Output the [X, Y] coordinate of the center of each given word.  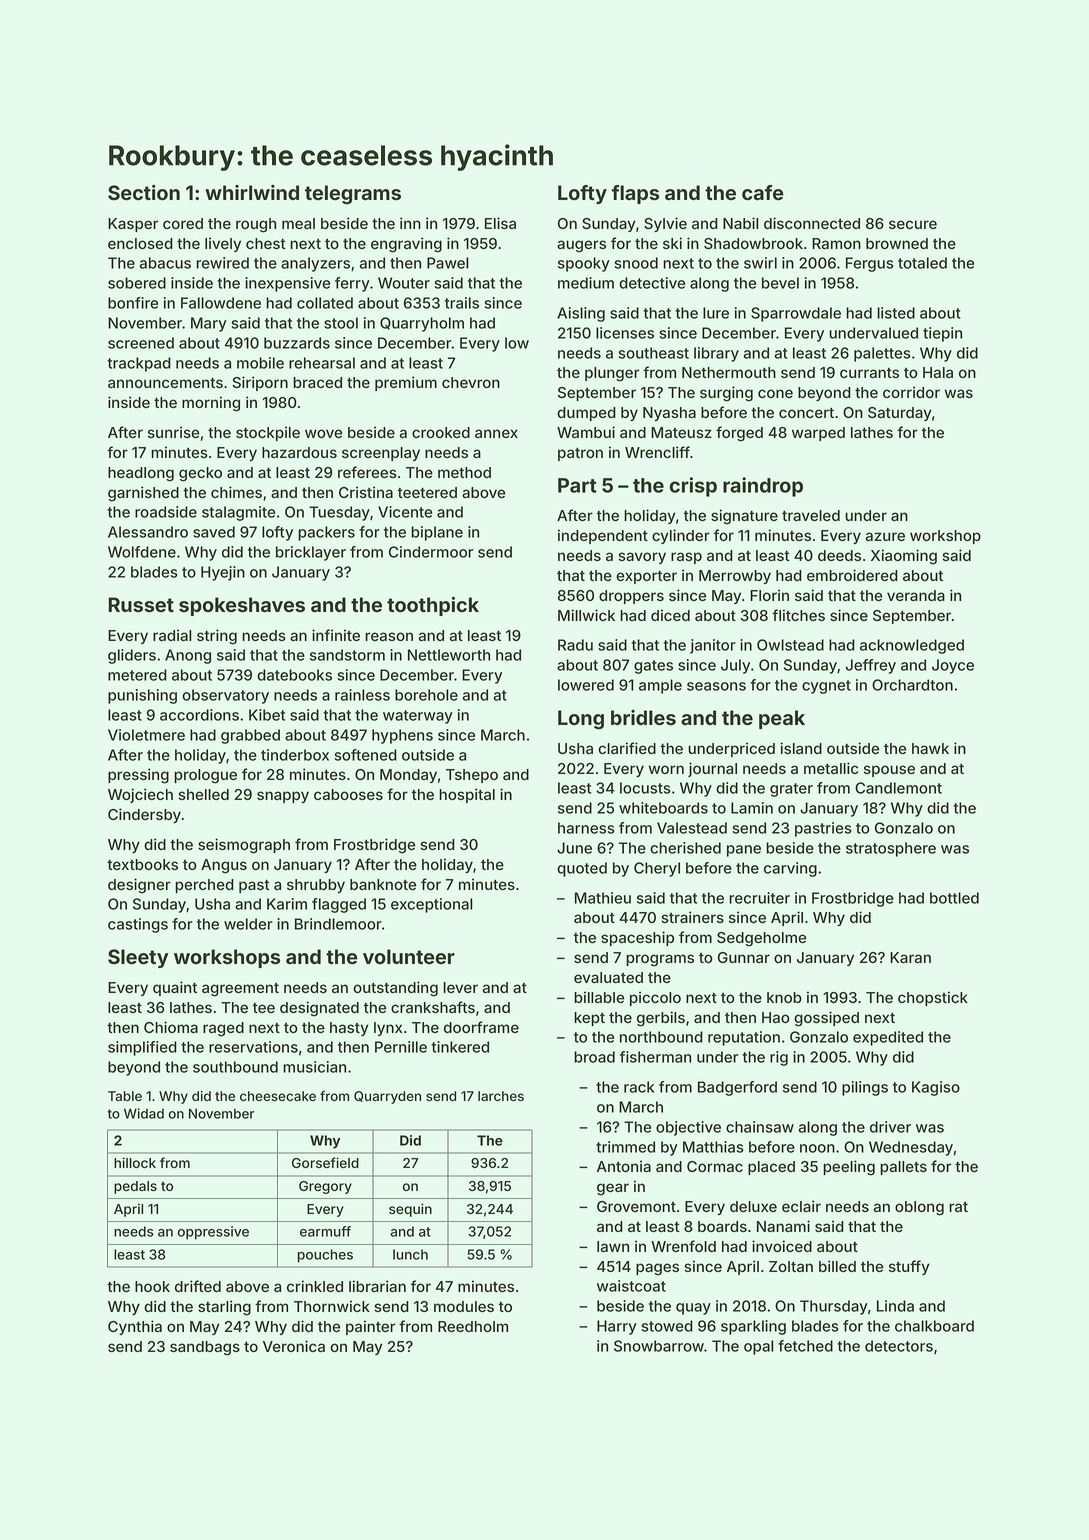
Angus [224, 866]
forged [739, 434]
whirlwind [252, 192]
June [574, 848]
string [217, 637]
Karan [910, 957]
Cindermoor [431, 552]
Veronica [294, 1346]
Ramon [836, 243]
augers [581, 246]
